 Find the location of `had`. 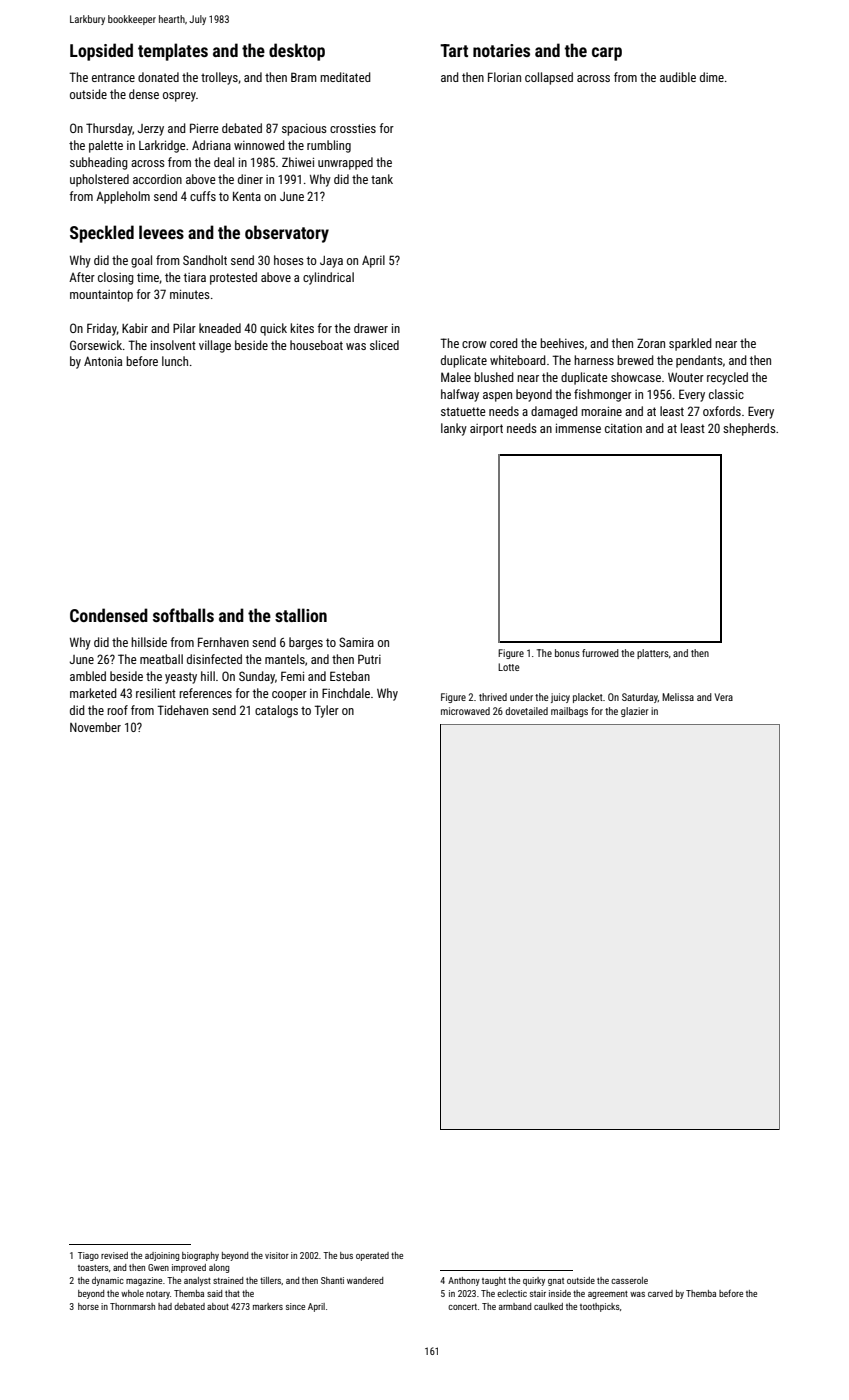

had is located at coordinates (165, 1306).
